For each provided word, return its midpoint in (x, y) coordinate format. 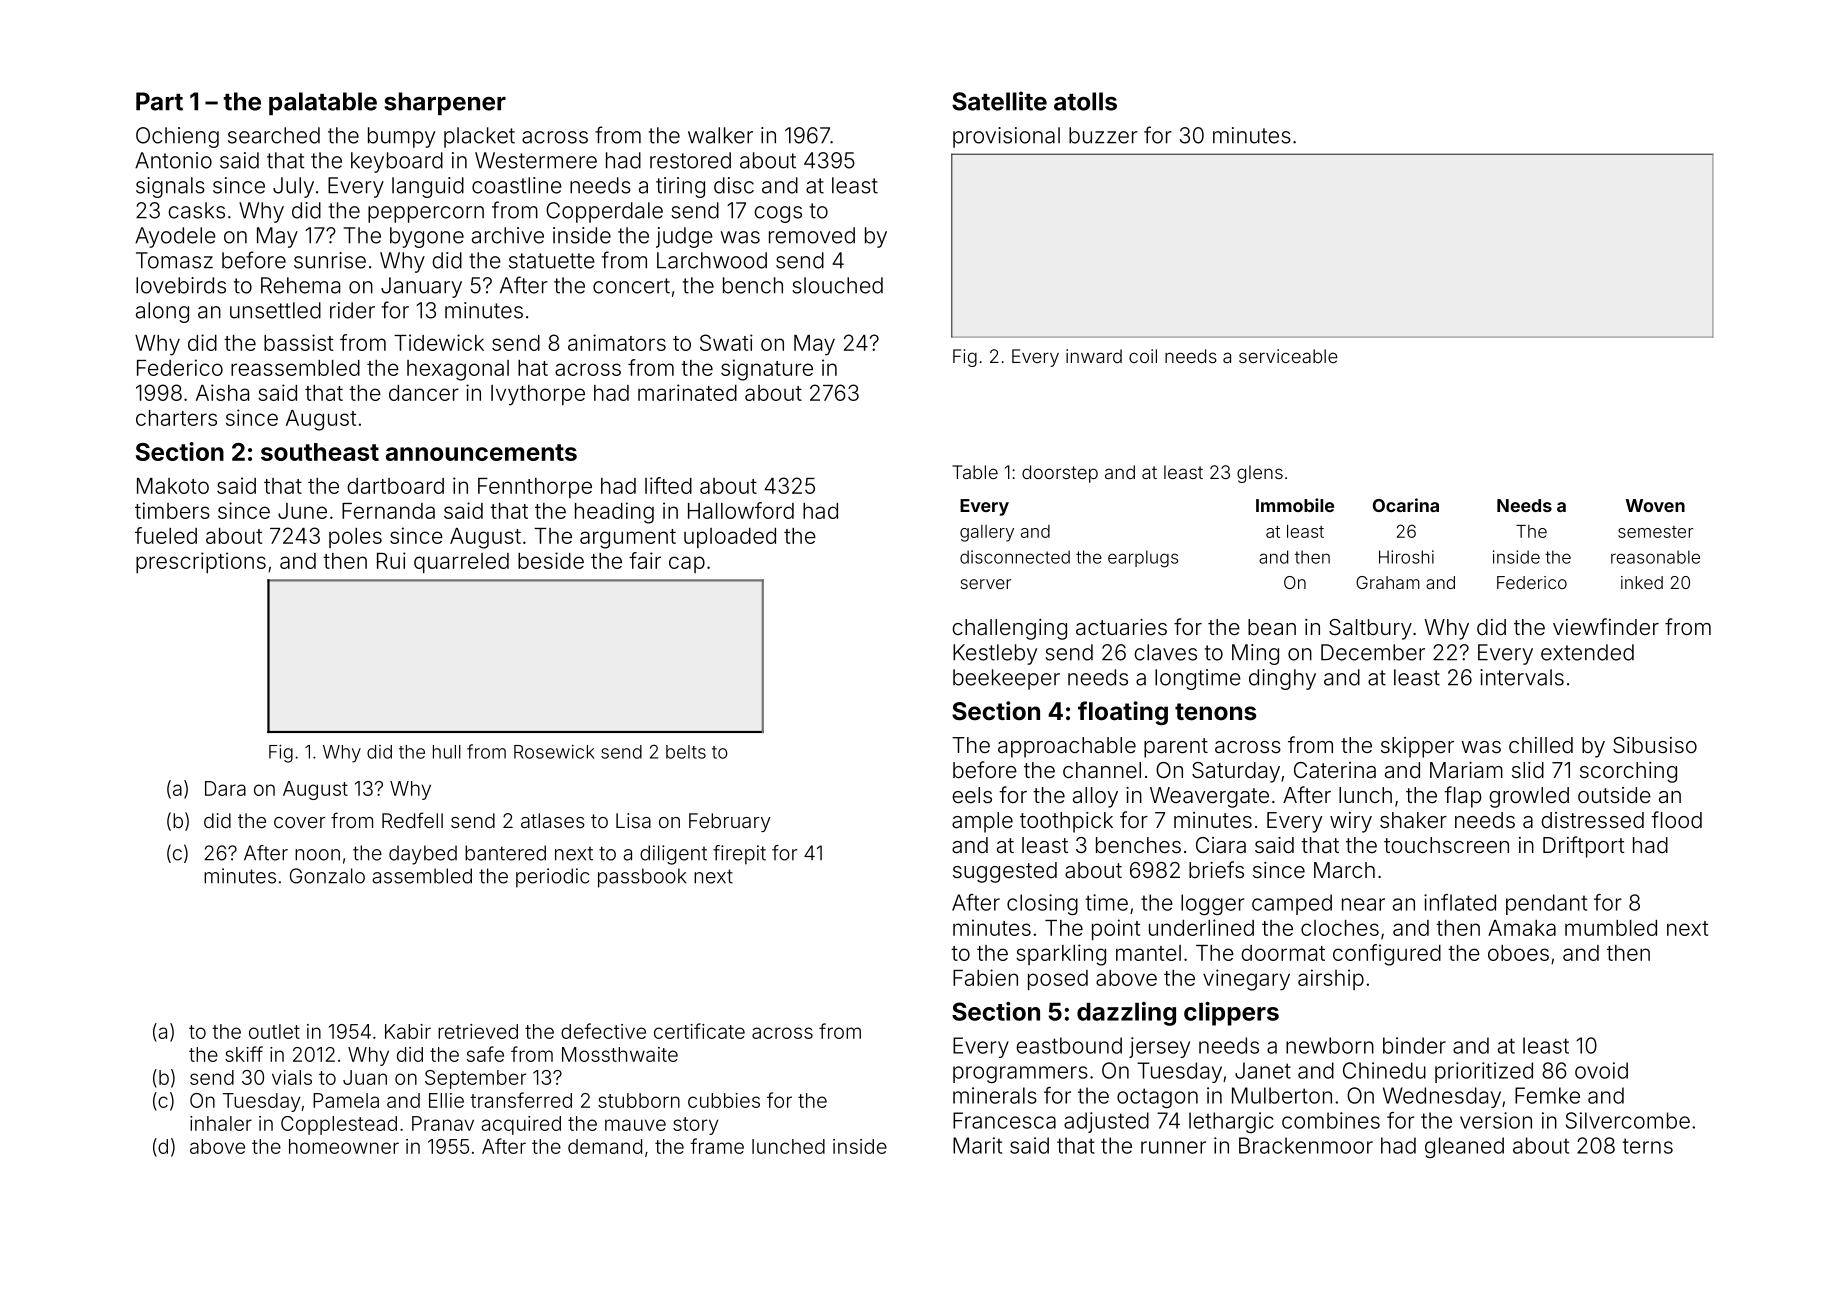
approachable (1067, 747)
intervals (1522, 677)
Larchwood (712, 260)
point (1116, 929)
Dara (225, 788)
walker (720, 135)
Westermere (536, 160)
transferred (521, 1100)
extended (1587, 652)
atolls (1085, 101)
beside (551, 560)
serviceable (1288, 356)
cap (687, 564)
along (162, 312)
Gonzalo (327, 876)
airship (1331, 979)
